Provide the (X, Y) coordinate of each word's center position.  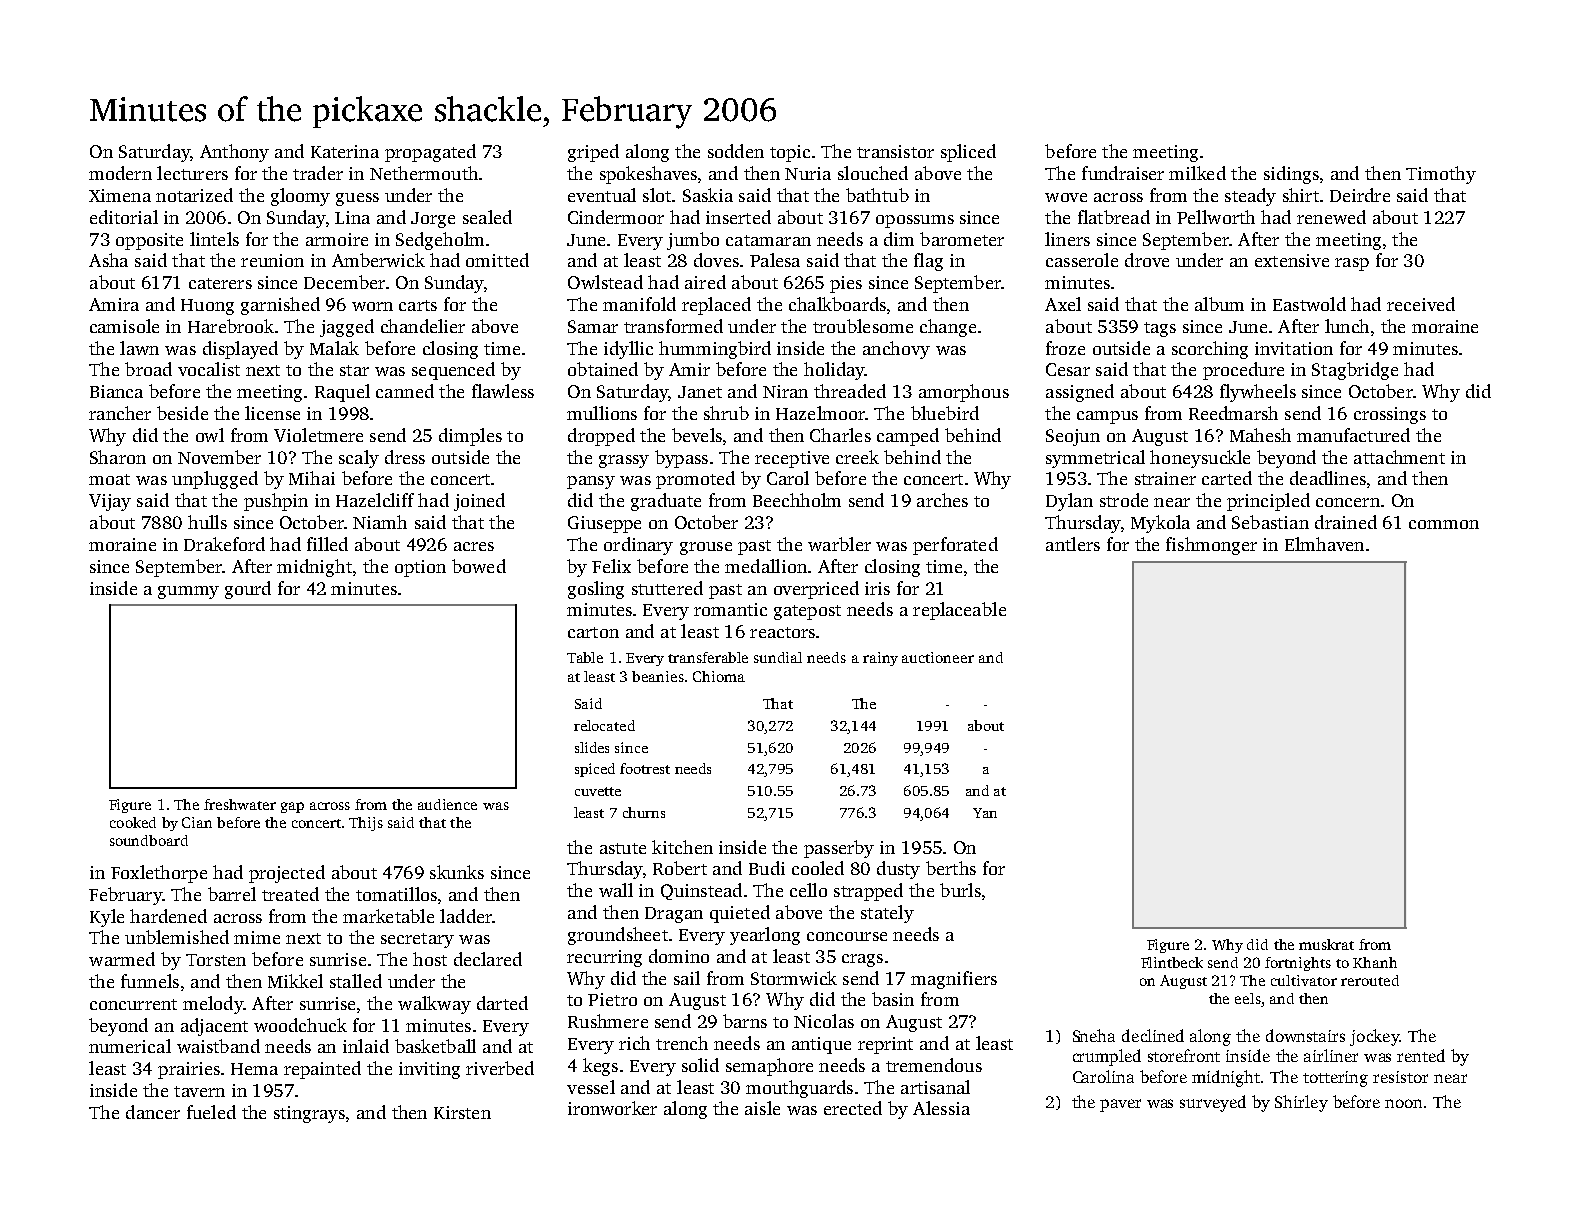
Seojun (1073, 437)
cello (808, 890)
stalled (356, 981)
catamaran (768, 240)
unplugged (215, 480)
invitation (1294, 348)
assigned (1080, 393)
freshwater (240, 804)
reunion (272, 260)
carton (593, 632)
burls (960, 890)
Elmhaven (1324, 544)
